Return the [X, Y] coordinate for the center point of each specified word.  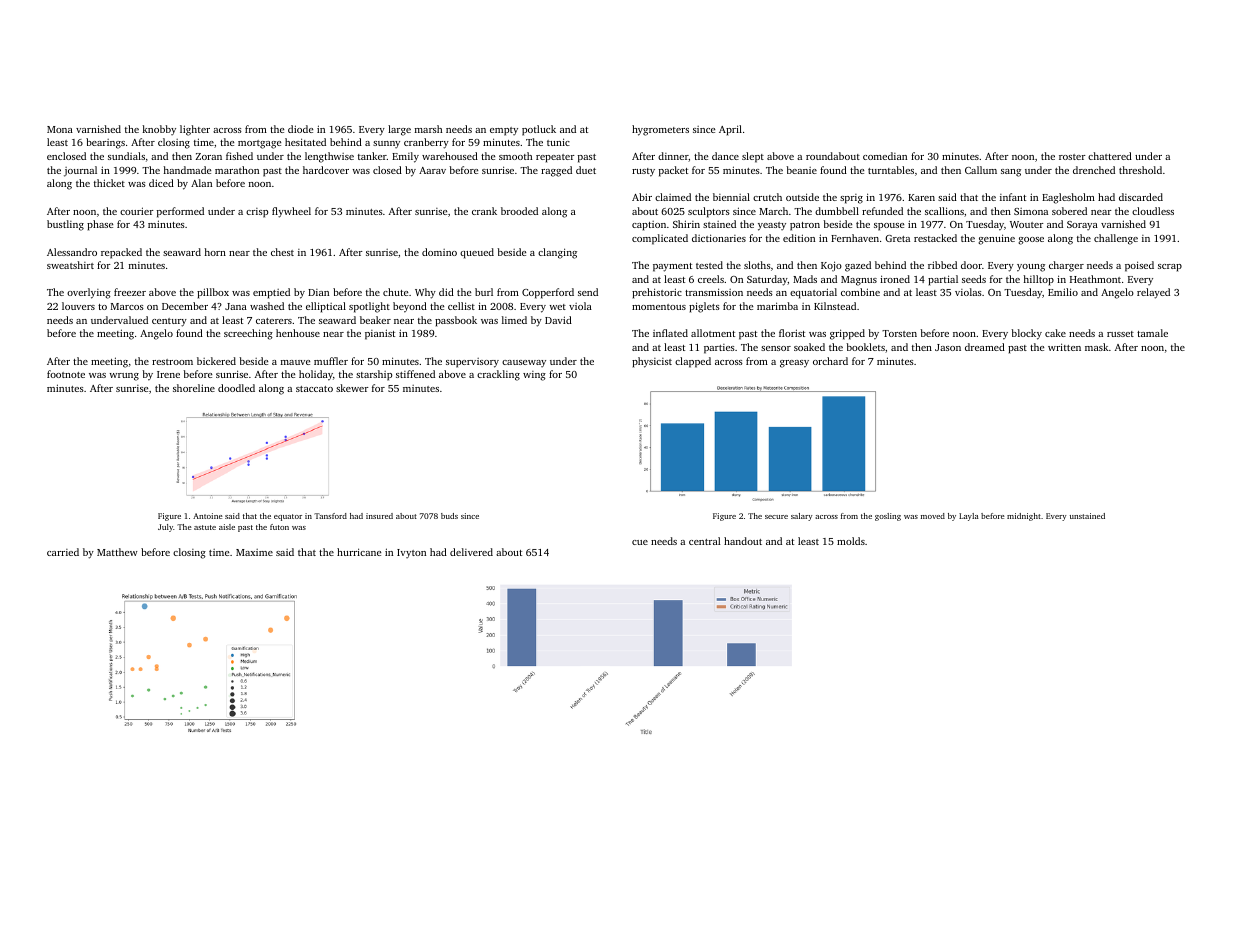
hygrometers [660, 130]
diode [300, 129]
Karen [921, 197]
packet [673, 171]
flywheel [291, 212]
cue [640, 542]
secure [776, 517]
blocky [1026, 334]
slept [753, 157]
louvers [78, 306]
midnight [1024, 517]
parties [719, 349]
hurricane [359, 552]
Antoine [207, 516]
